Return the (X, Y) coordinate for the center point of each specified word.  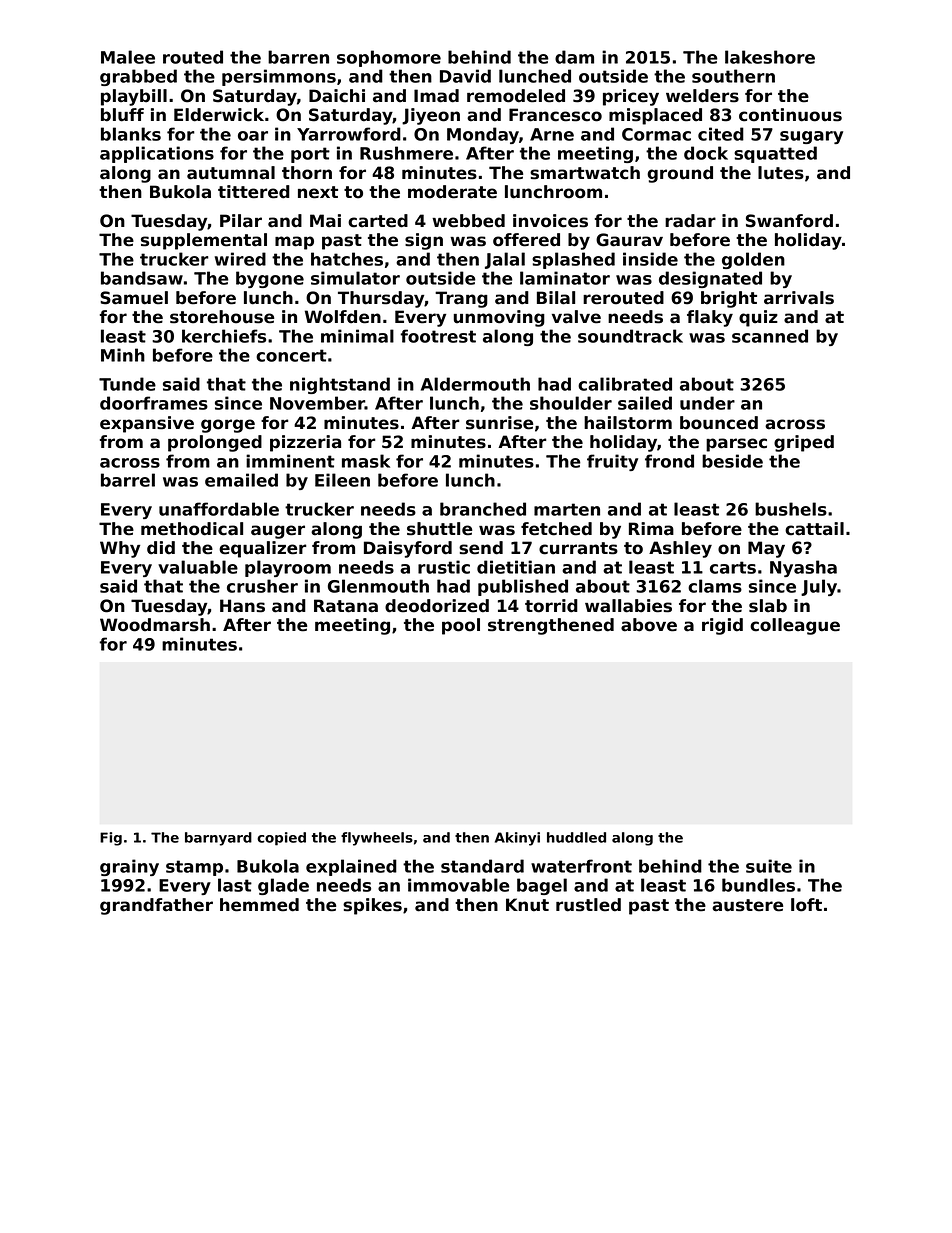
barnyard (218, 839)
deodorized (437, 606)
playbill (134, 97)
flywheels (377, 839)
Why (120, 549)
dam (574, 57)
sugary (811, 137)
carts (733, 567)
